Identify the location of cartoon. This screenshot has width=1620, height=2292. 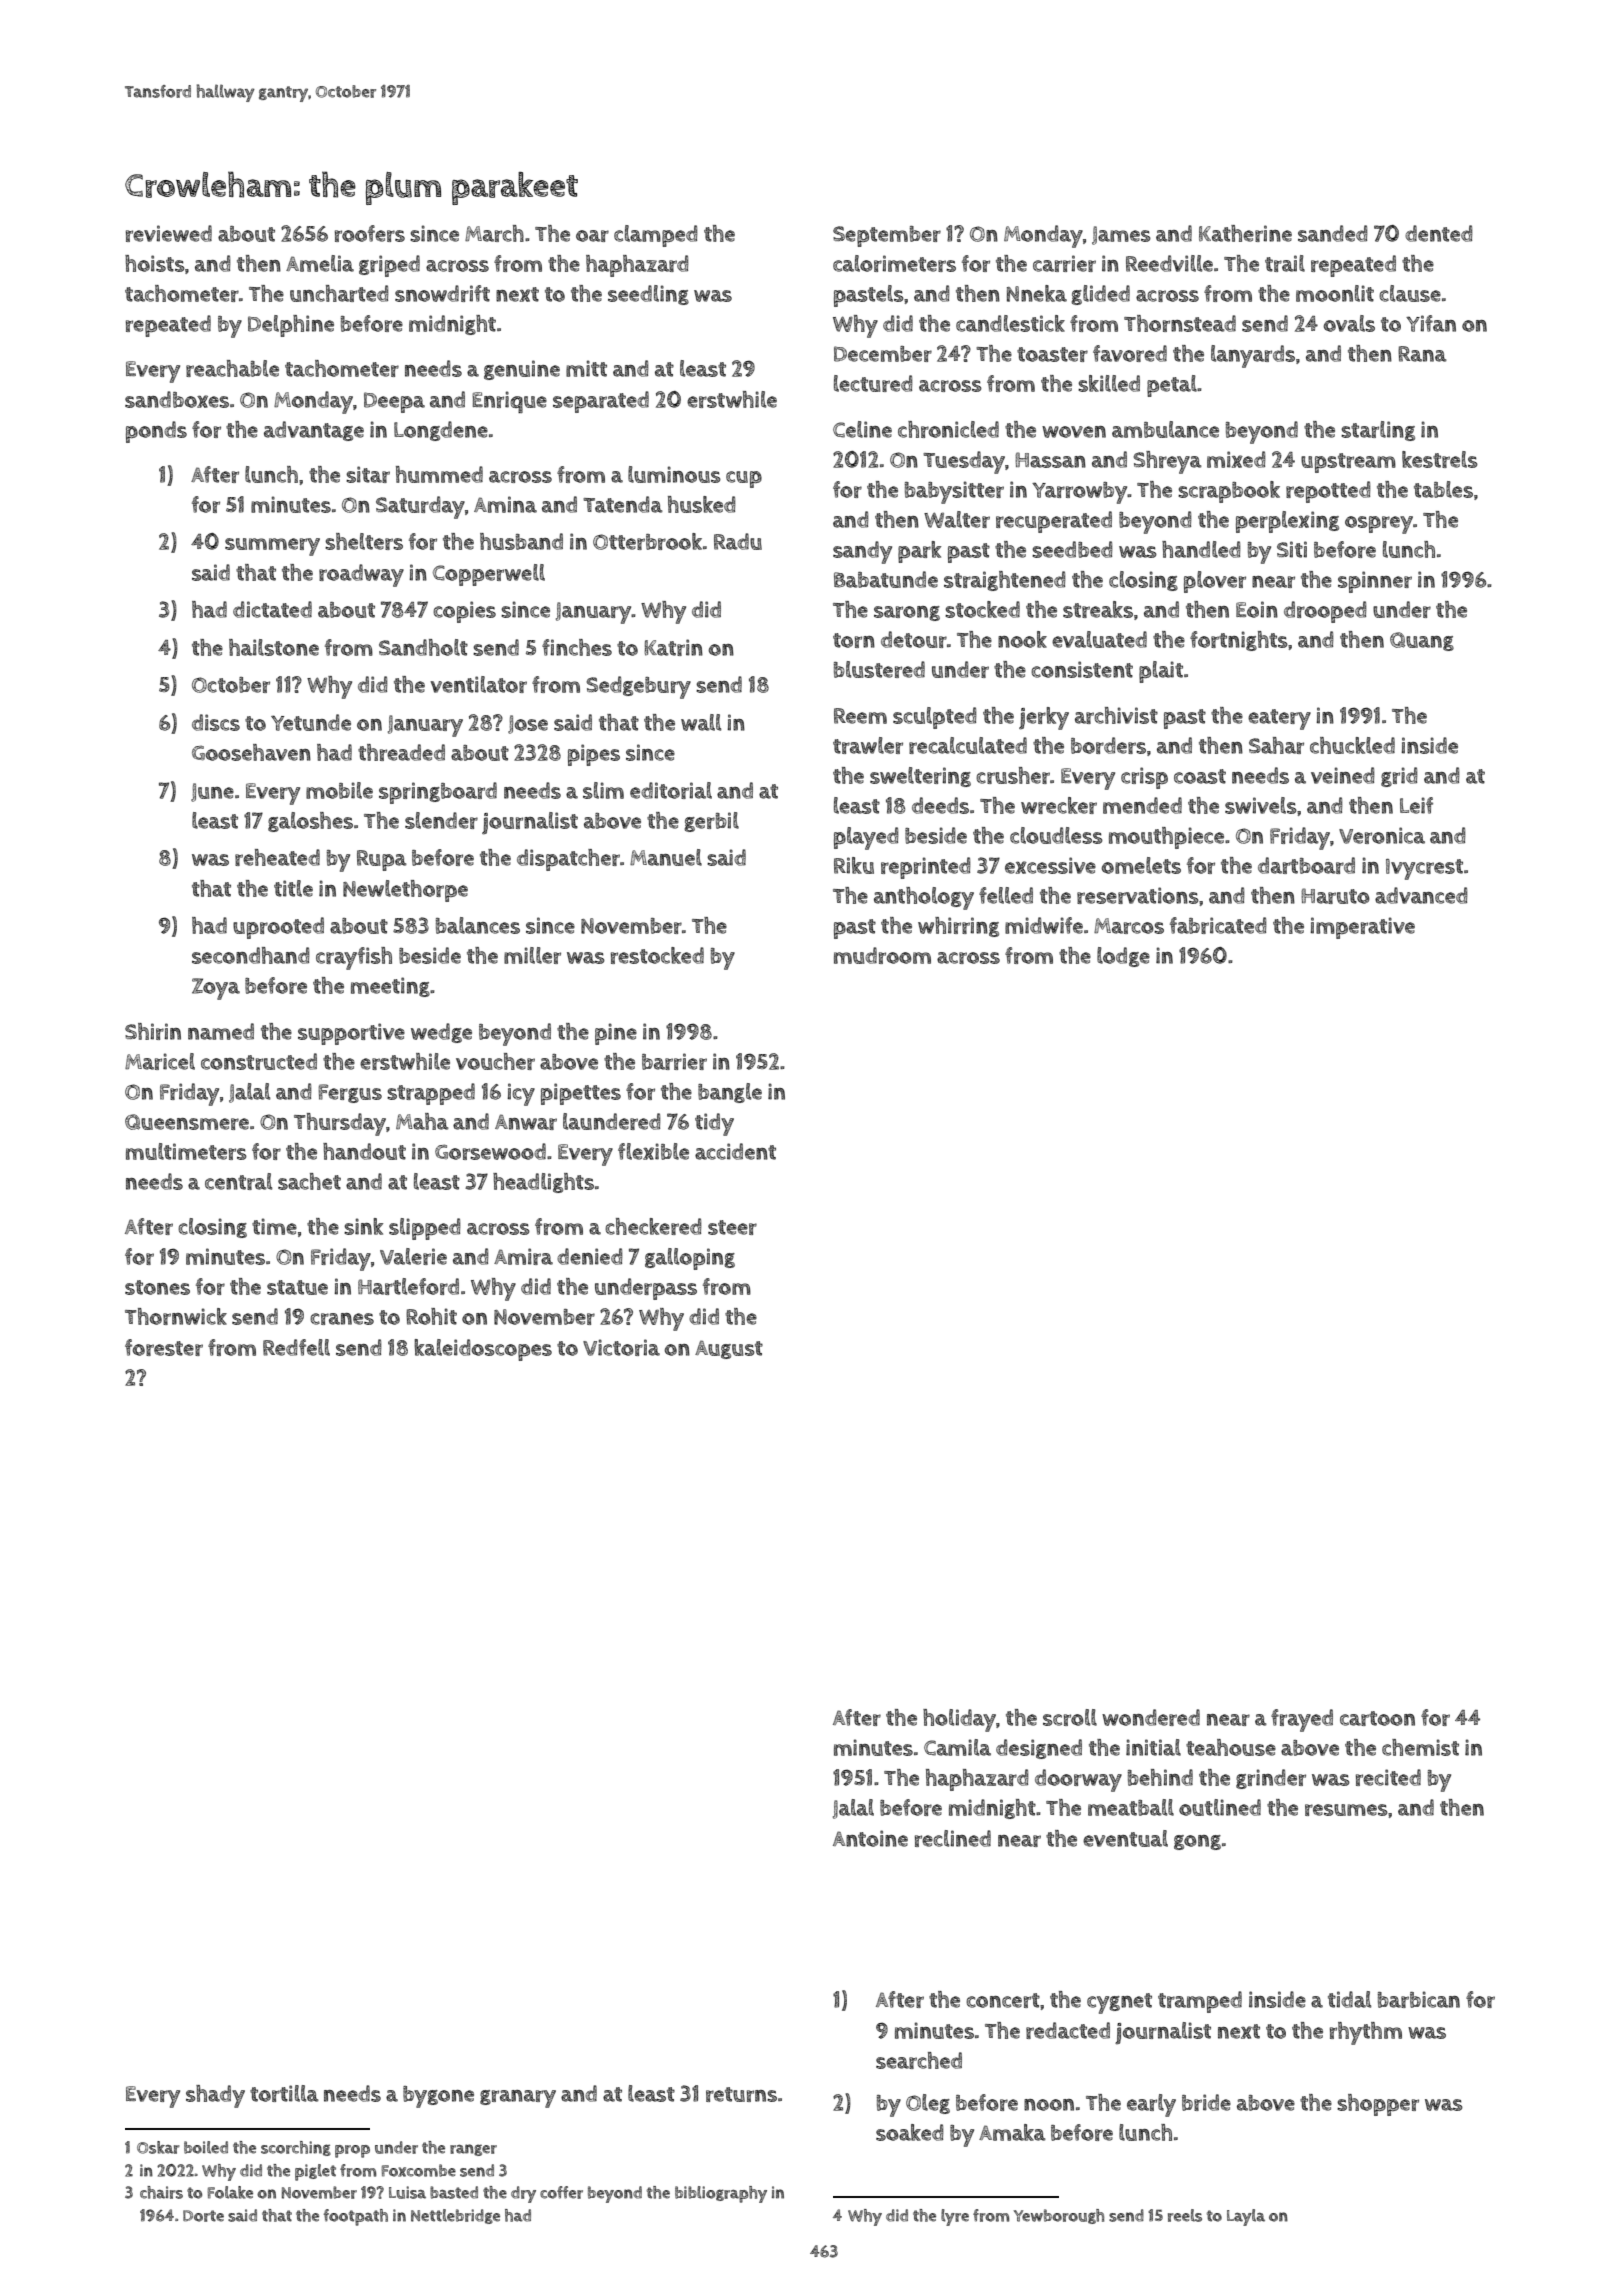
(1377, 1718).
